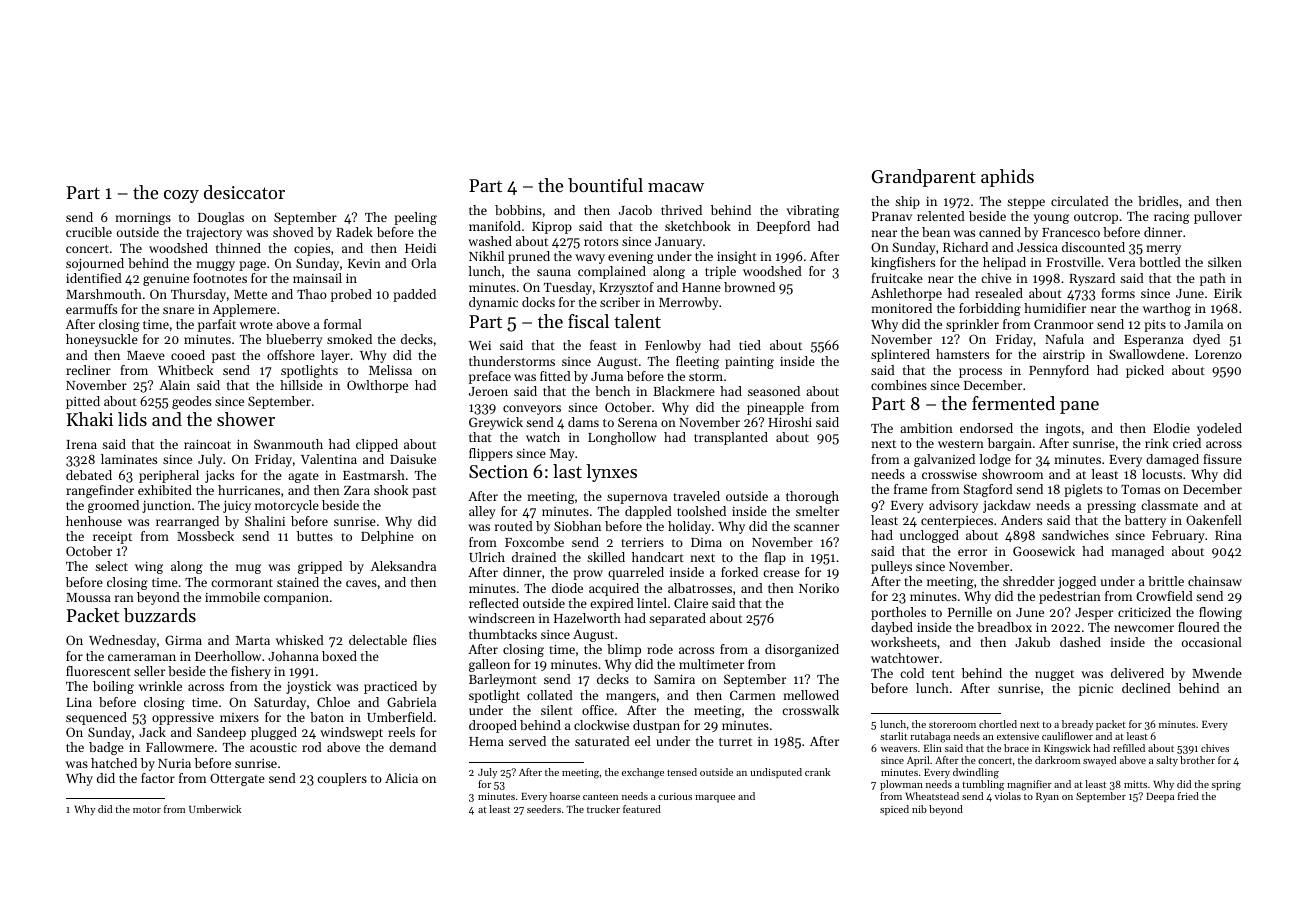 The width and height of the screenshot is (1308, 924). What do you see at coordinates (605, 185) in the screenshot?
I see `bountiful` at bounding box center [605, 185].
